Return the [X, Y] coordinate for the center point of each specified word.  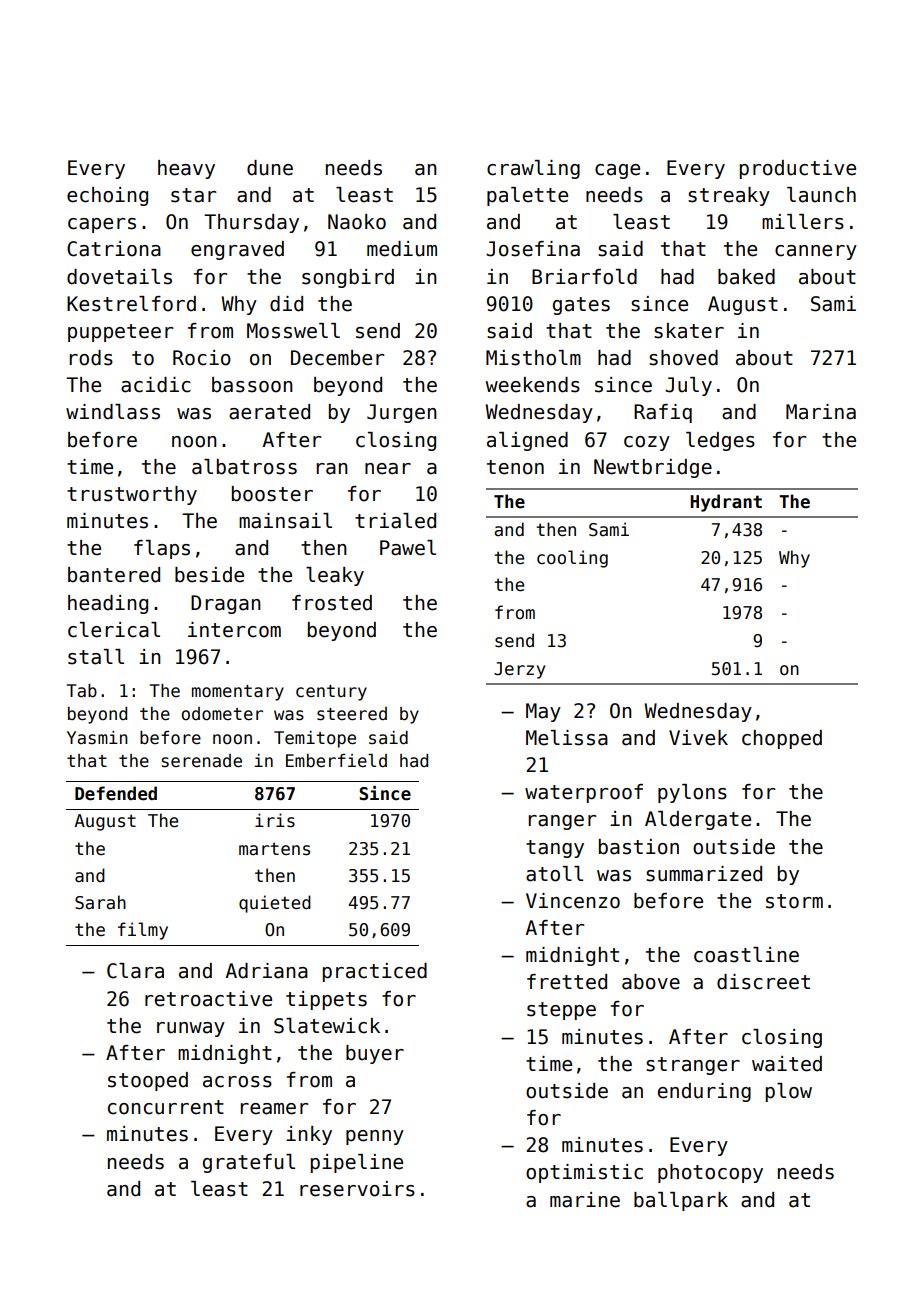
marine [585, 1200]
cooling [572, 559]
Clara [135, 971]
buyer [375, 1054]
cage [617, 171]
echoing [107, 196]
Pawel [408, 548]
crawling [533, 169]
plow [789, 1092]
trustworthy [132, 495]
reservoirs [357, 1189]
